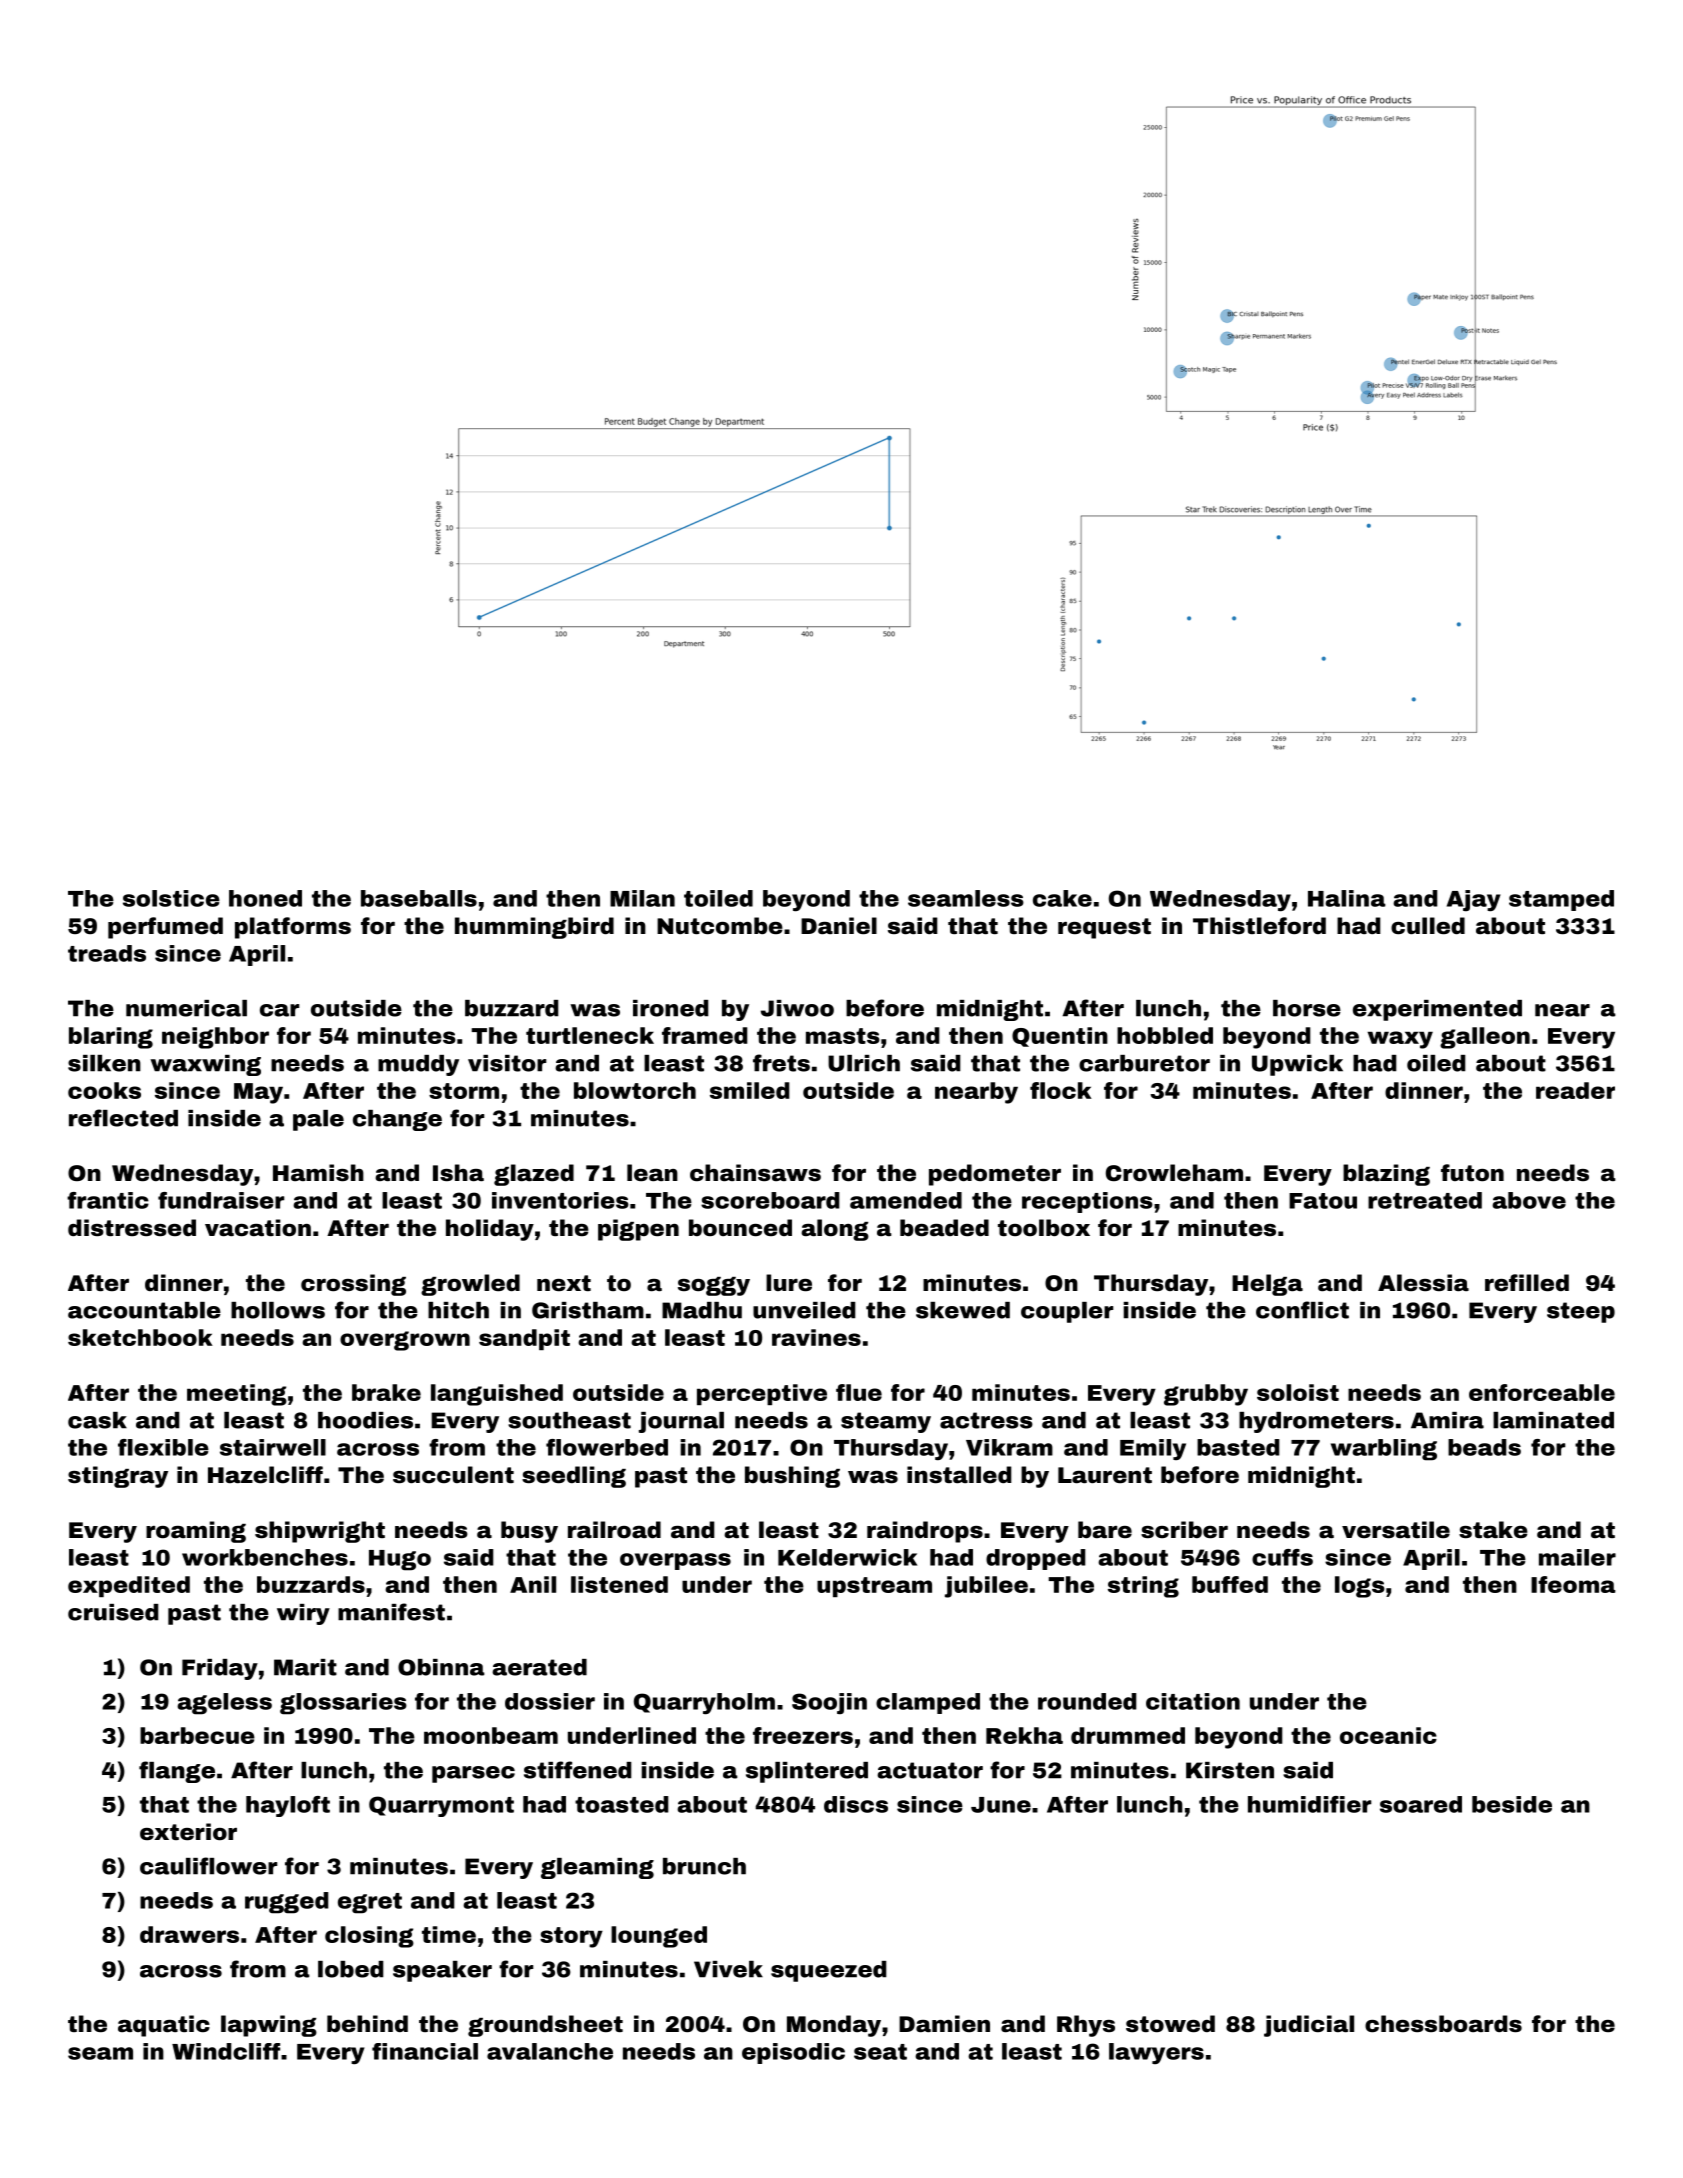 The width and height of the screenshot is (1683, 2178). Describe the element at coordinates (590, 1035) in the screenshot. I see `turtleneck` at that location.
